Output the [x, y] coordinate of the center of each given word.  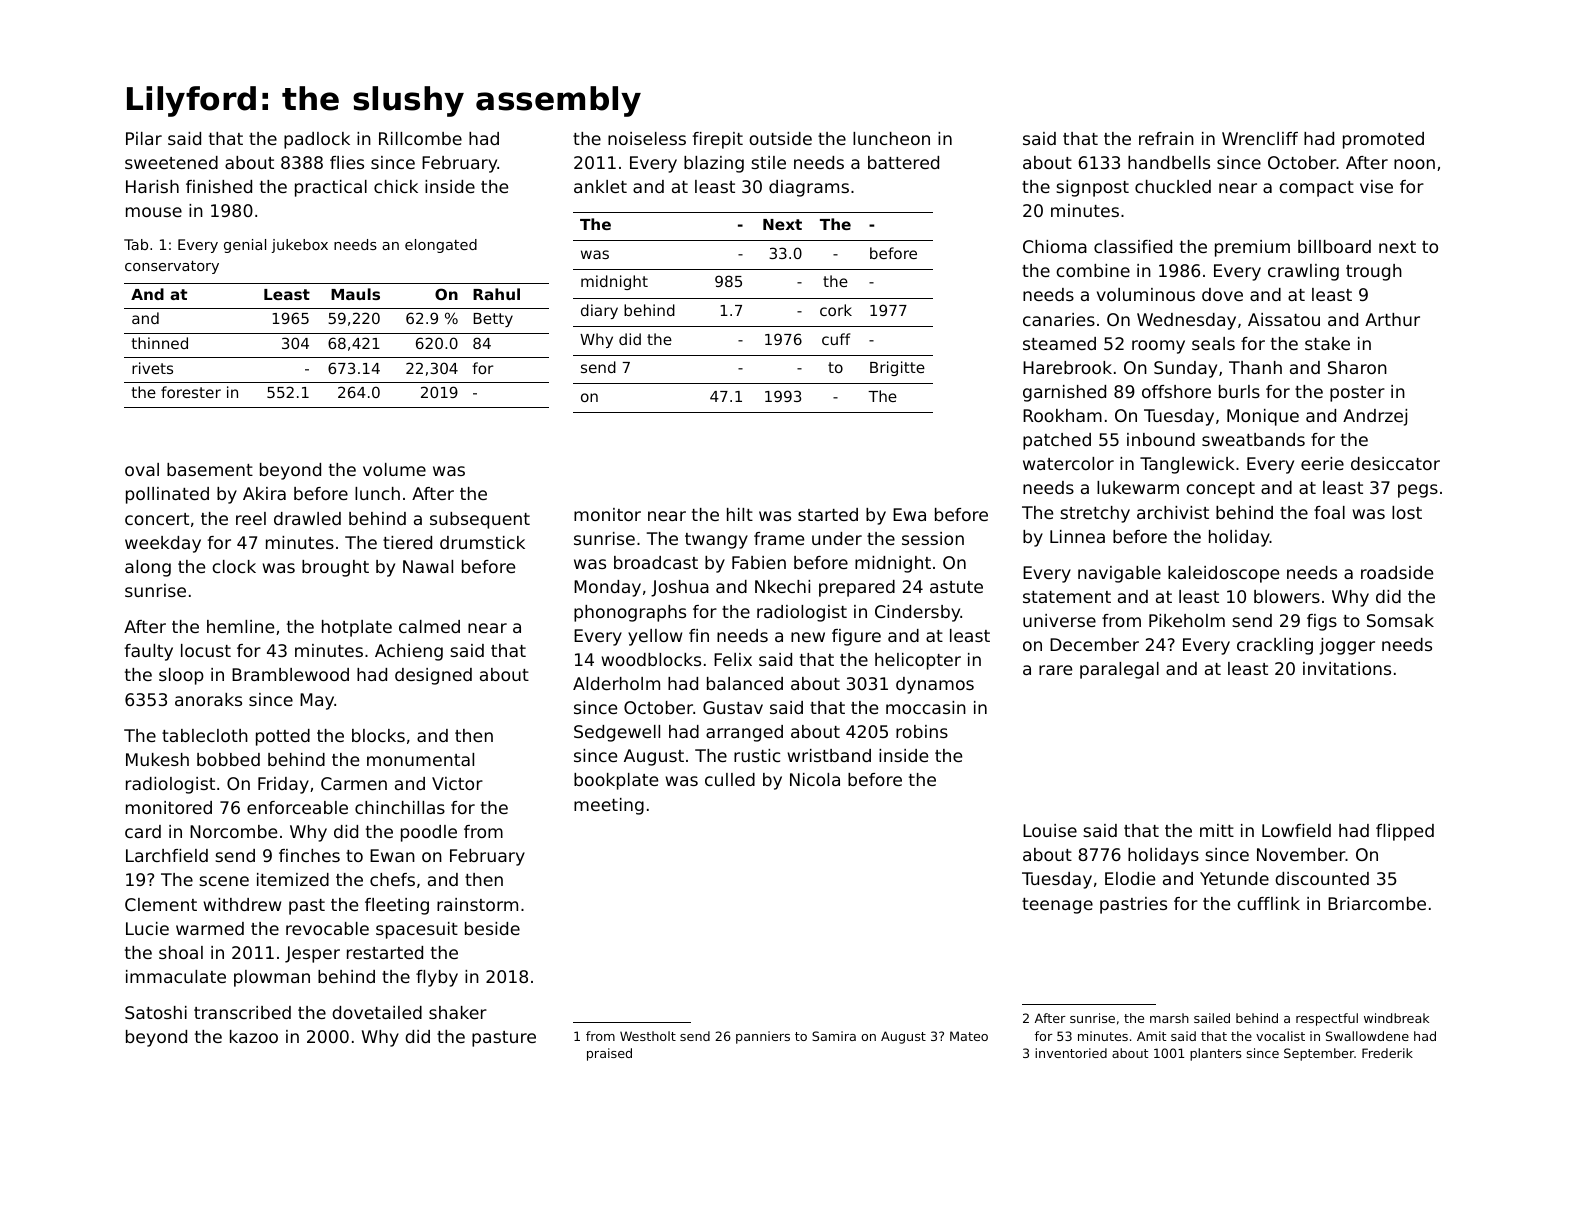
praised [609, 1054]
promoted [1383, 140]
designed [433, 676]
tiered [407, 542]
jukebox [299, 246]
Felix [733, 659]
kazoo [254, 1036]
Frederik [1387, 1053]
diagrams [809, 188]
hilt [740, 514]
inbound [1161, 439]
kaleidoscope [1223, 574]
